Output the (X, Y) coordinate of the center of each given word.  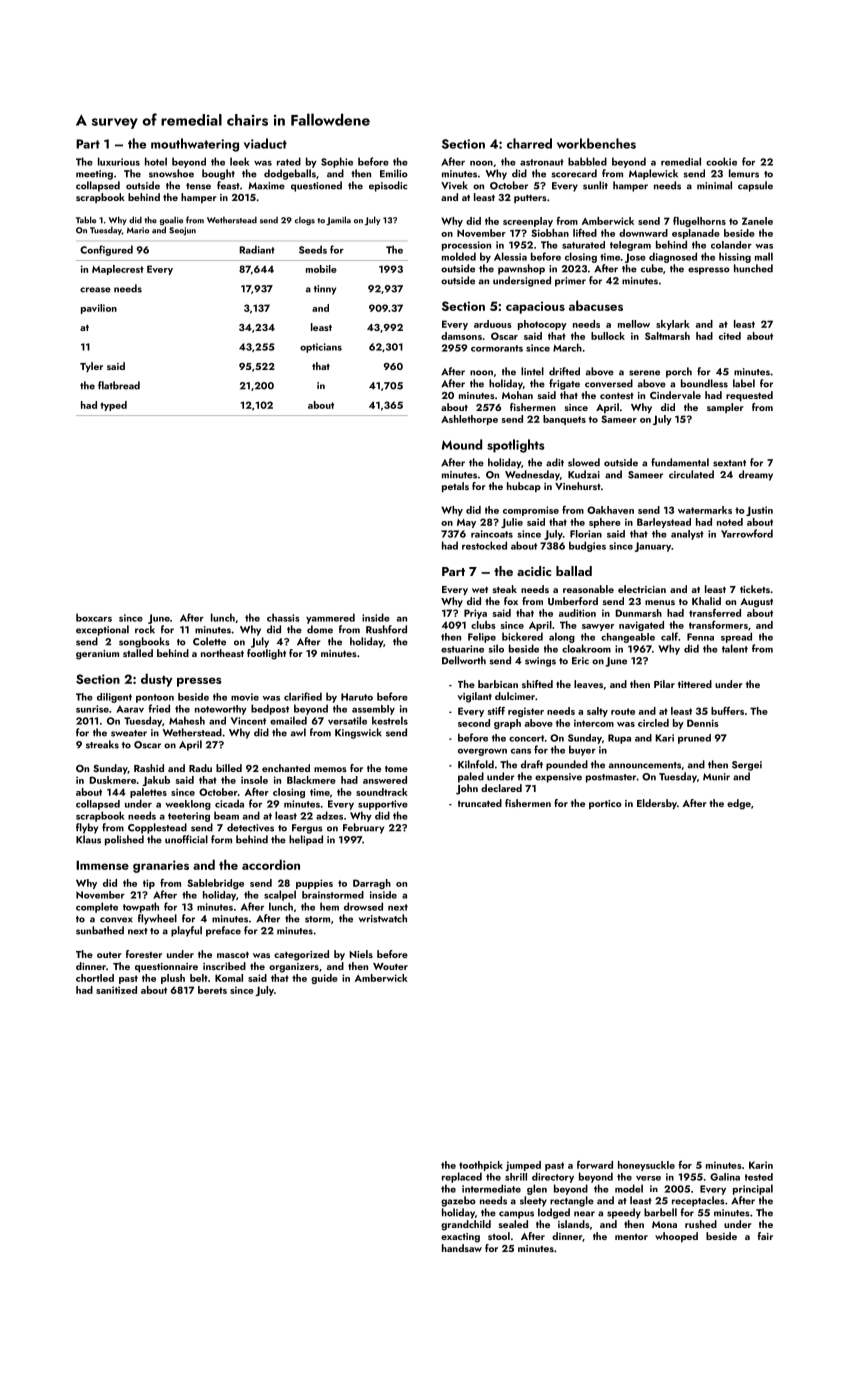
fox (511, 601)
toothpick (481, 1166)
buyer (582, 750)
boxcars (94, 617)
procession (466, 246)
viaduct (265, 143)
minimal (714, 185)
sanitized (116, 990)
